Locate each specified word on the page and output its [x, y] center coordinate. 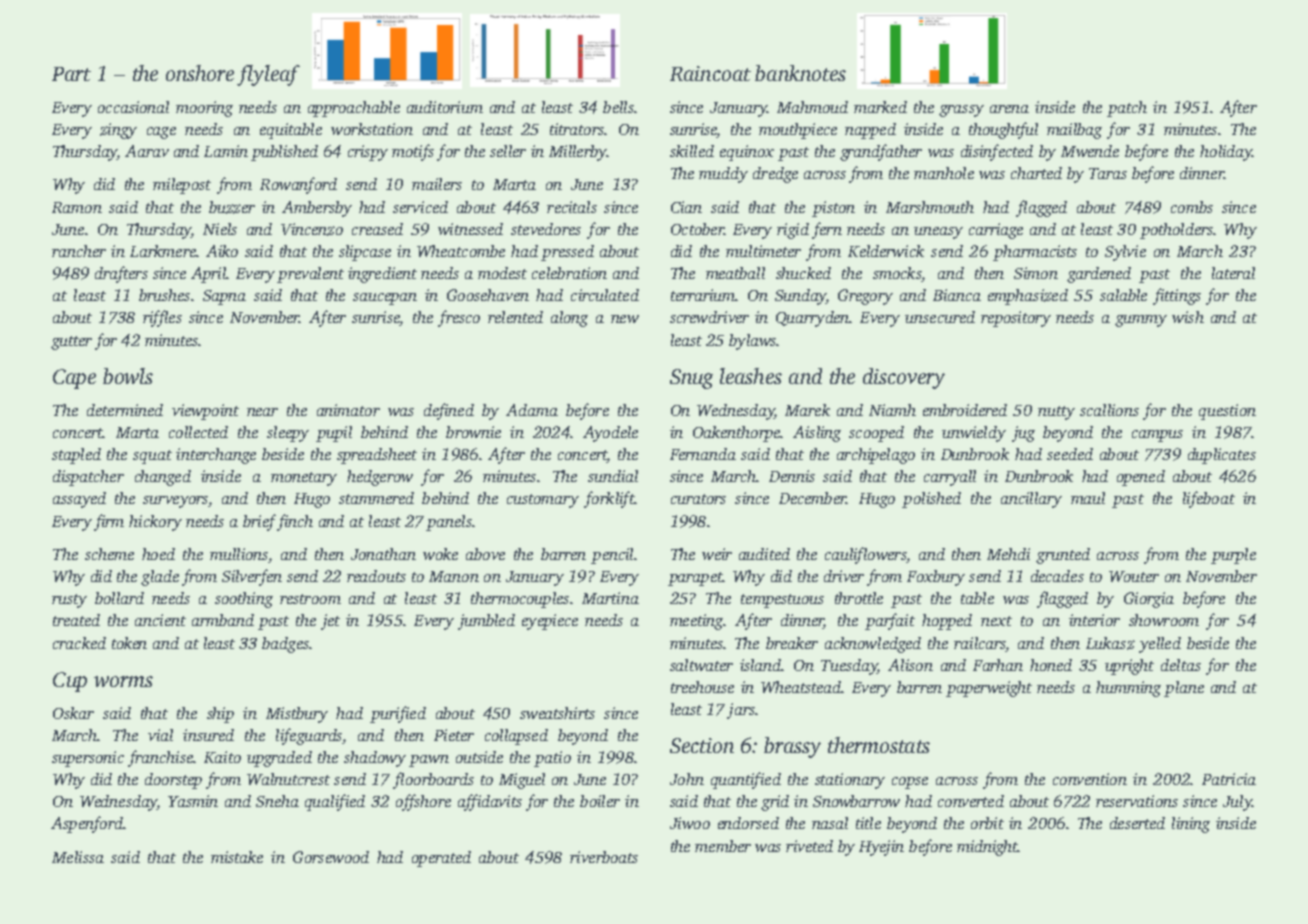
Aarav [147, 151]
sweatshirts [557, 713]
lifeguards [309, 736]
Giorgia [1149, 600]
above [485, 554]
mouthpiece [798, 131]
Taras [1108, 173]
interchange [216, 456]
